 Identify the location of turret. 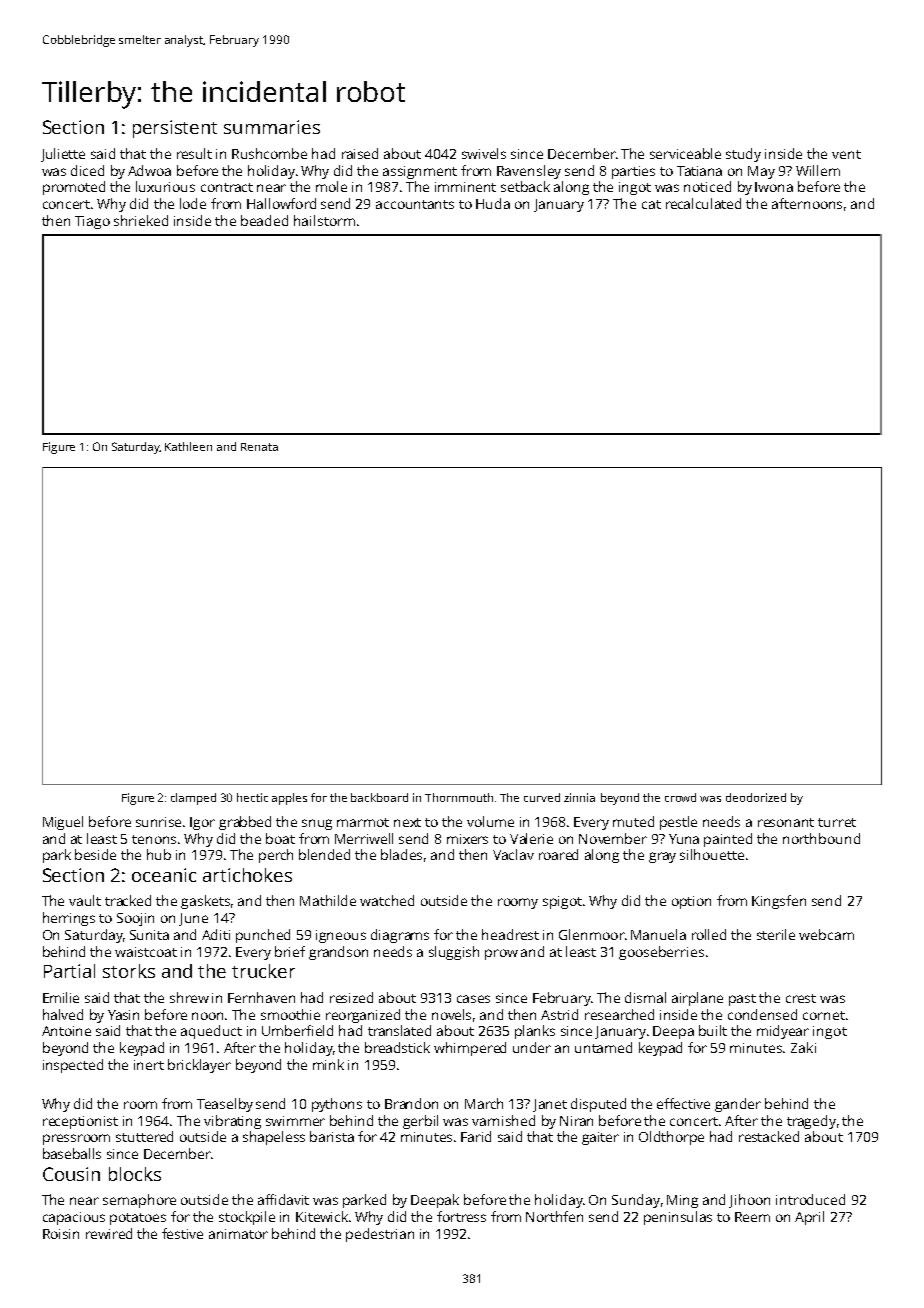
(837, 822).
